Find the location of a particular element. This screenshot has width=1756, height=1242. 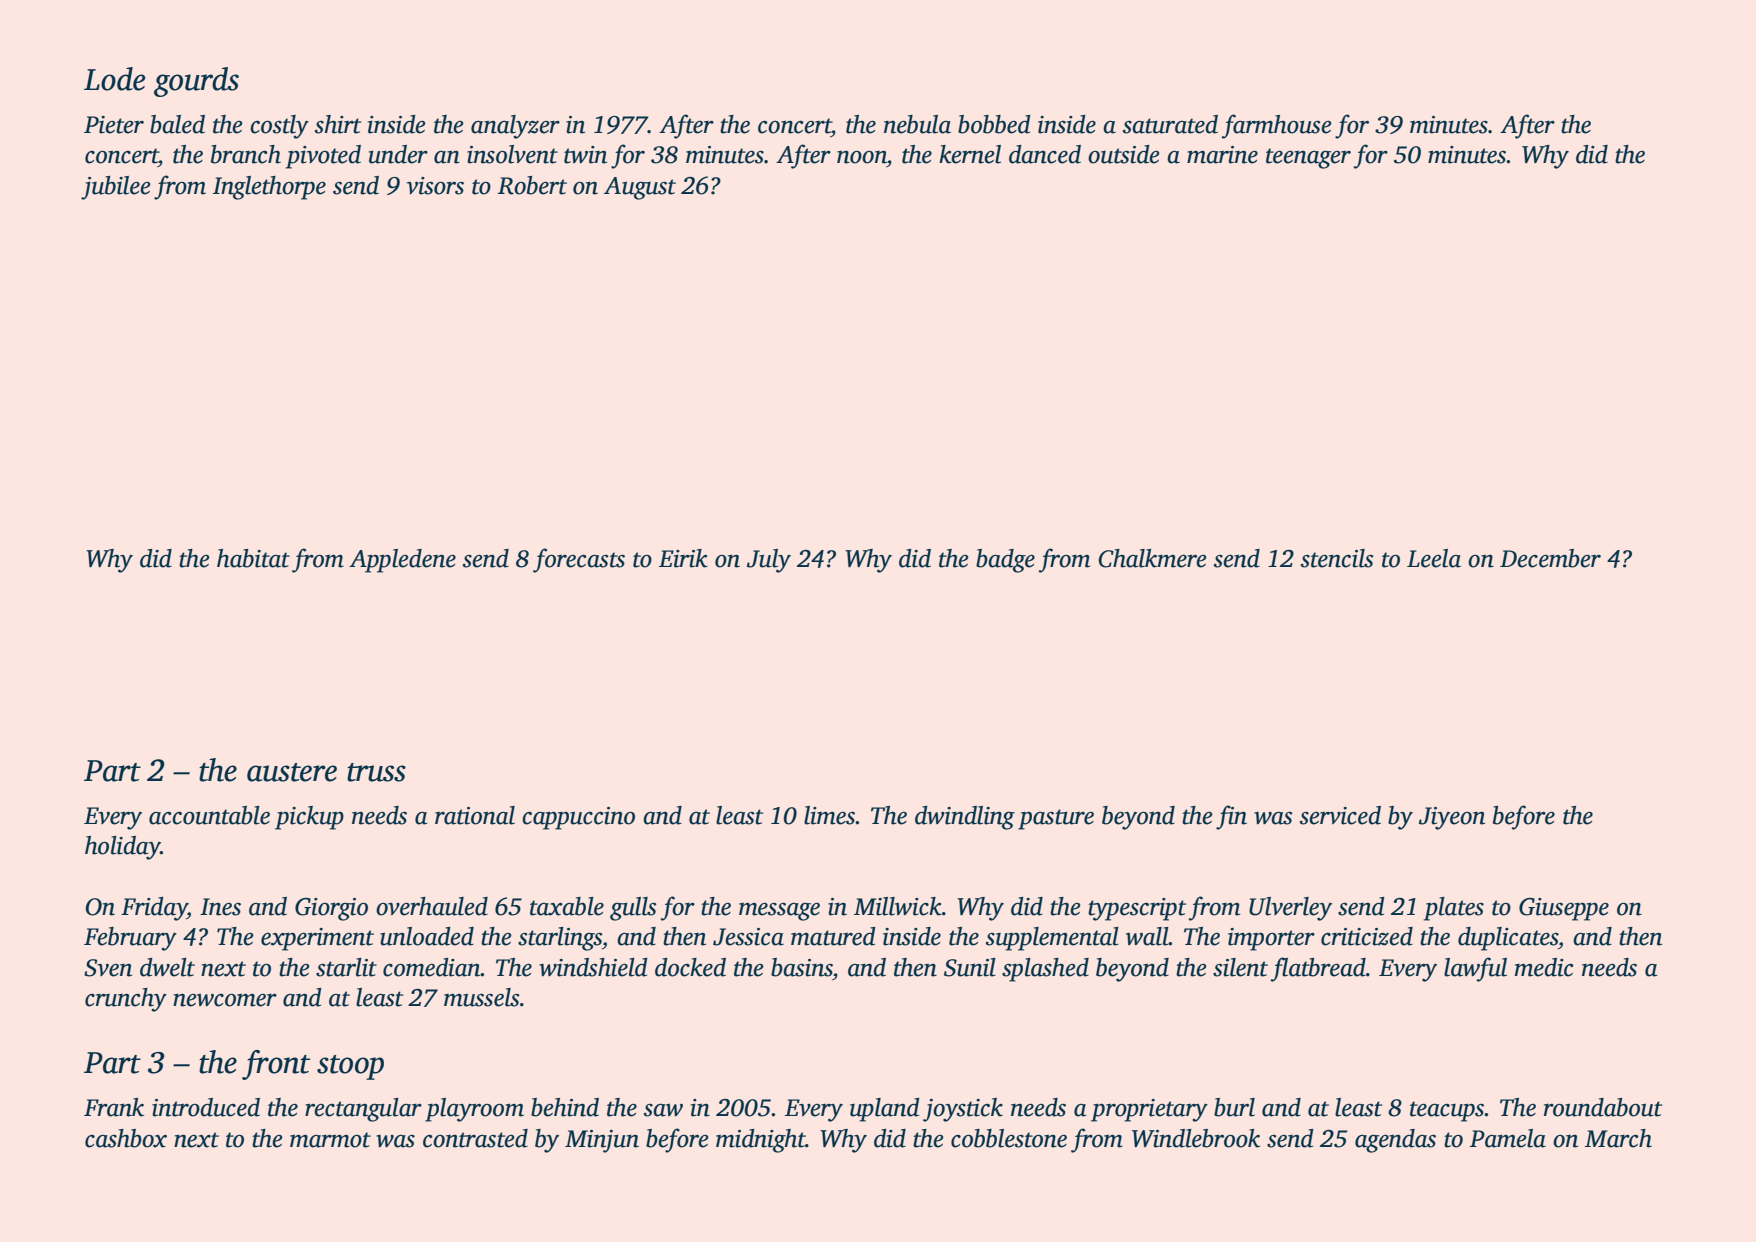

lawful is located at coordinates (1475, 969).
